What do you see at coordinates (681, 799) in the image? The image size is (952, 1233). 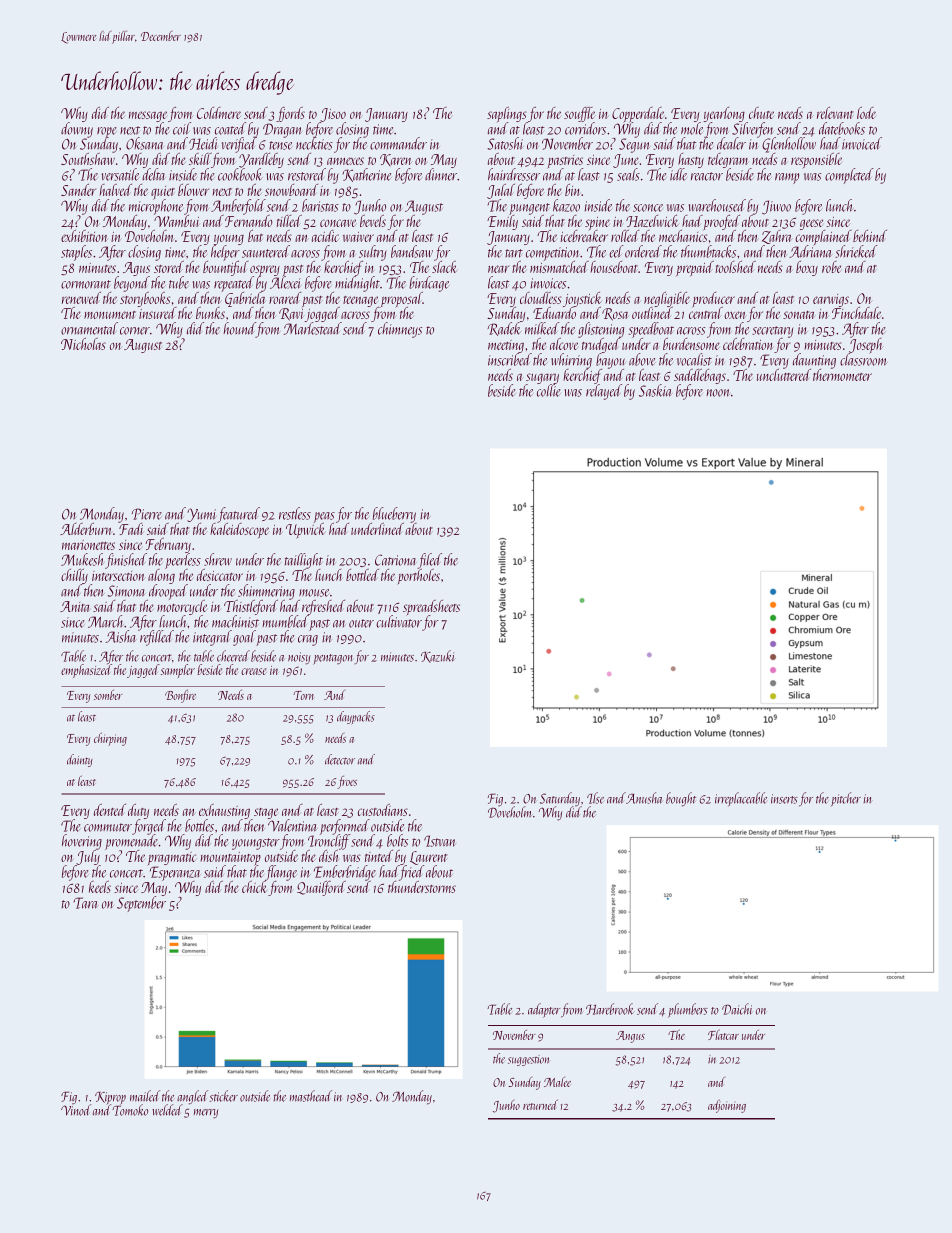 I see `bought` at bounding box center [681, 799].
